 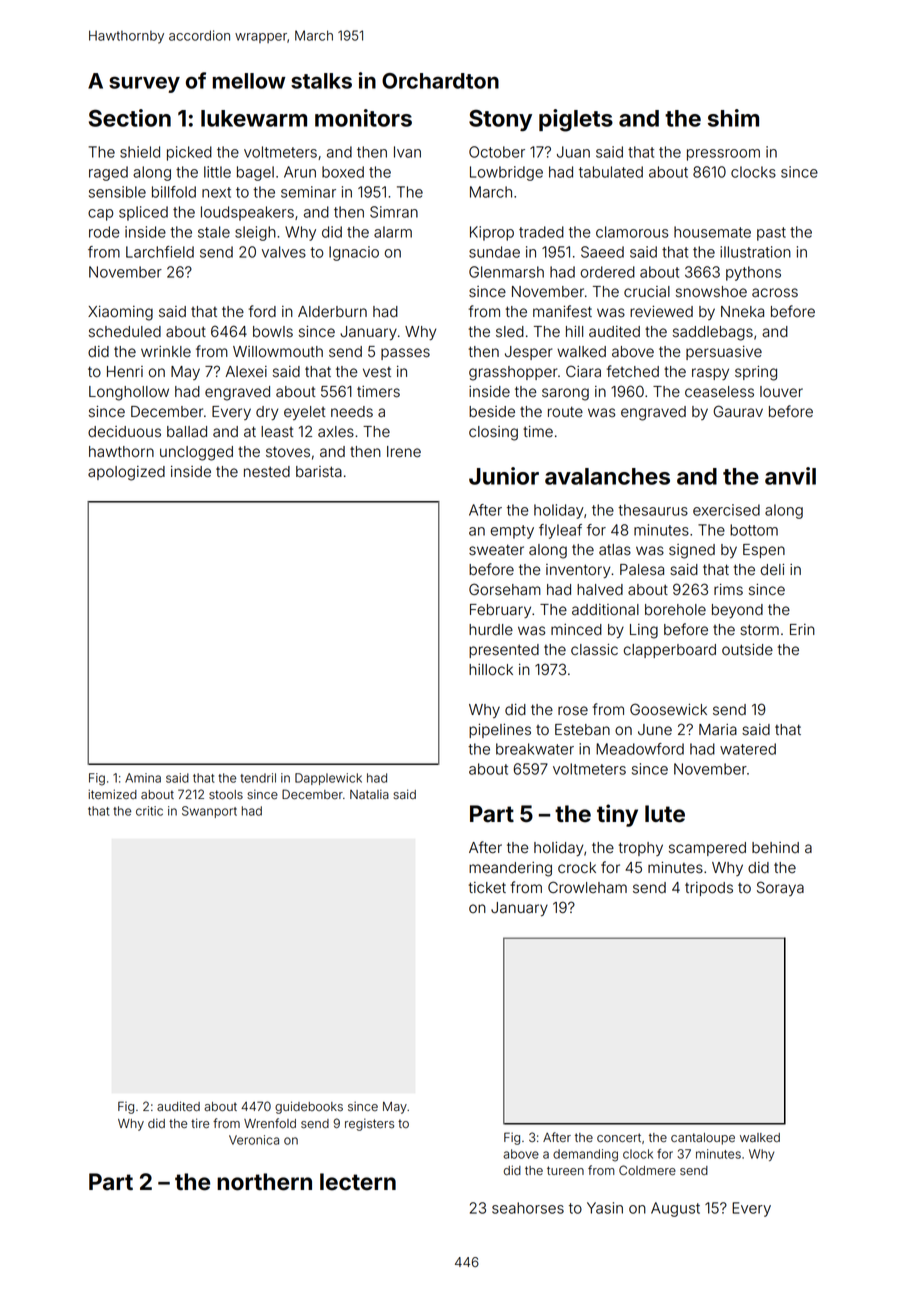 I want to click on critic, so click(x=149, y=811).
